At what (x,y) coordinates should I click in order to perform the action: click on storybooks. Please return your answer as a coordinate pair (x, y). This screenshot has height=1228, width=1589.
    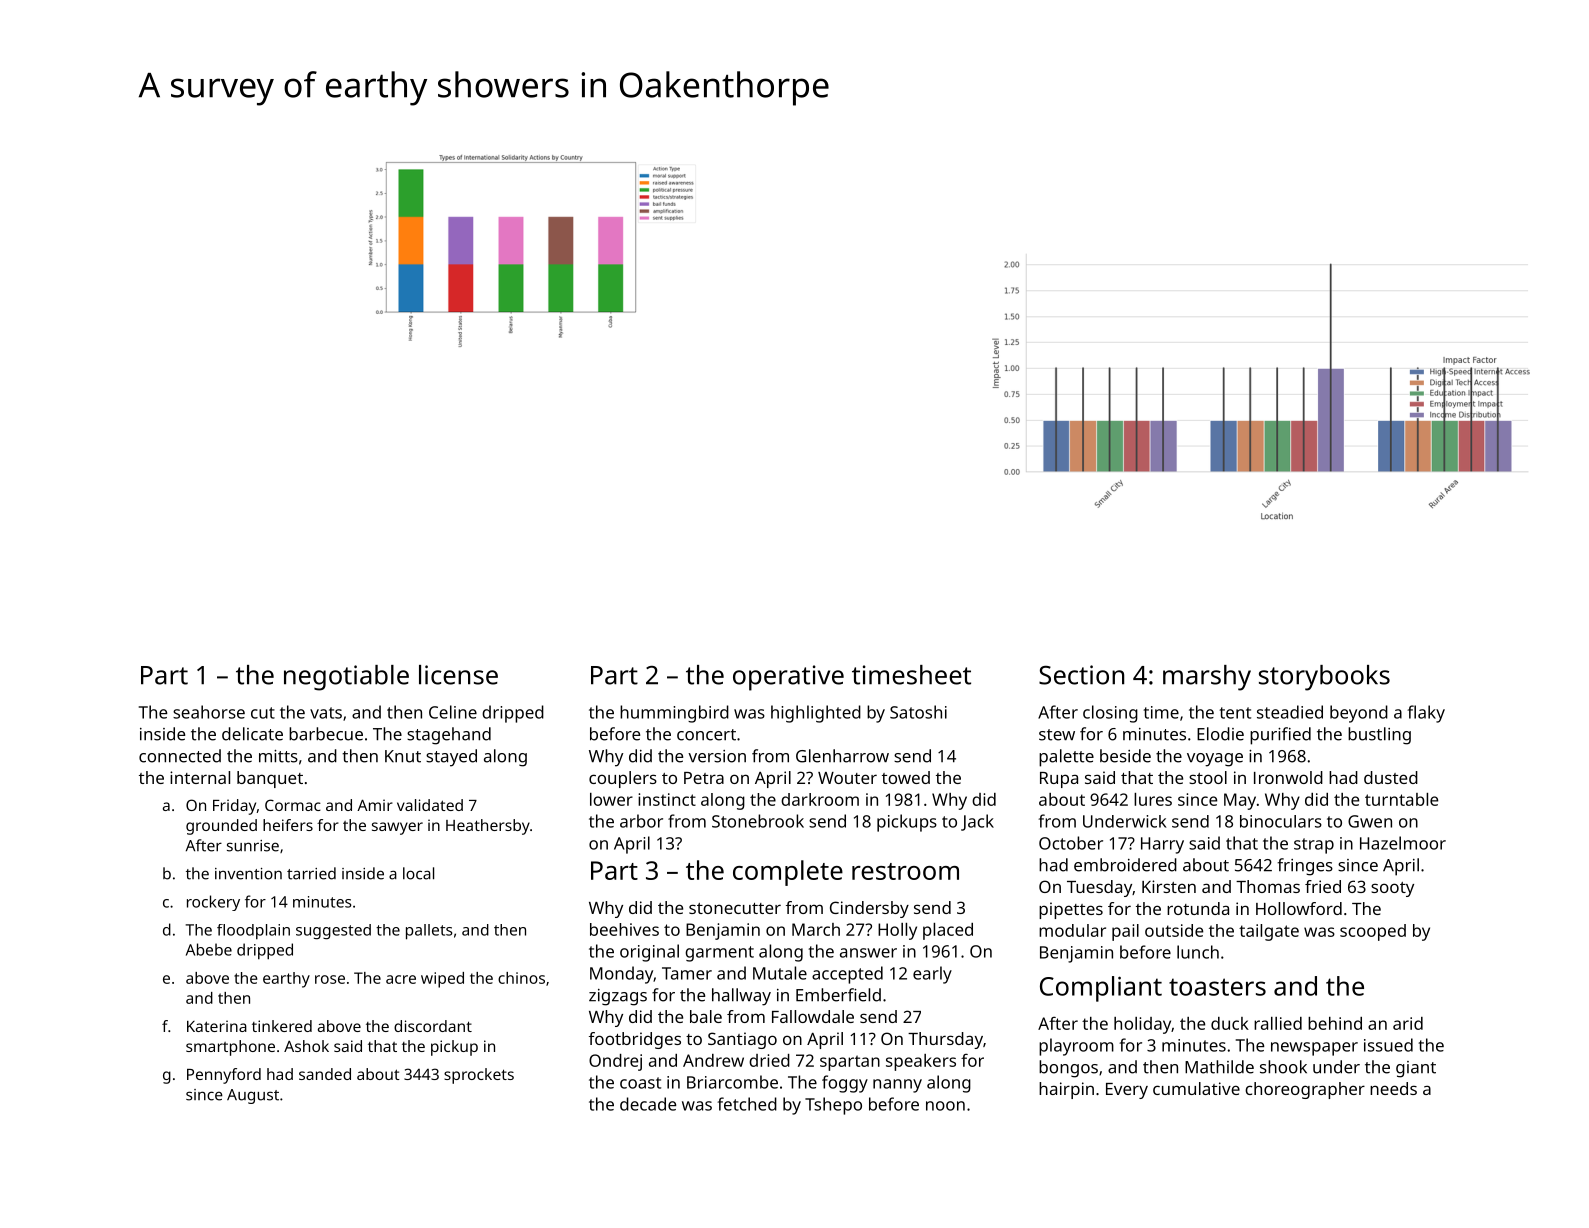
    Looking at the image, I should click on (1324, 678).
